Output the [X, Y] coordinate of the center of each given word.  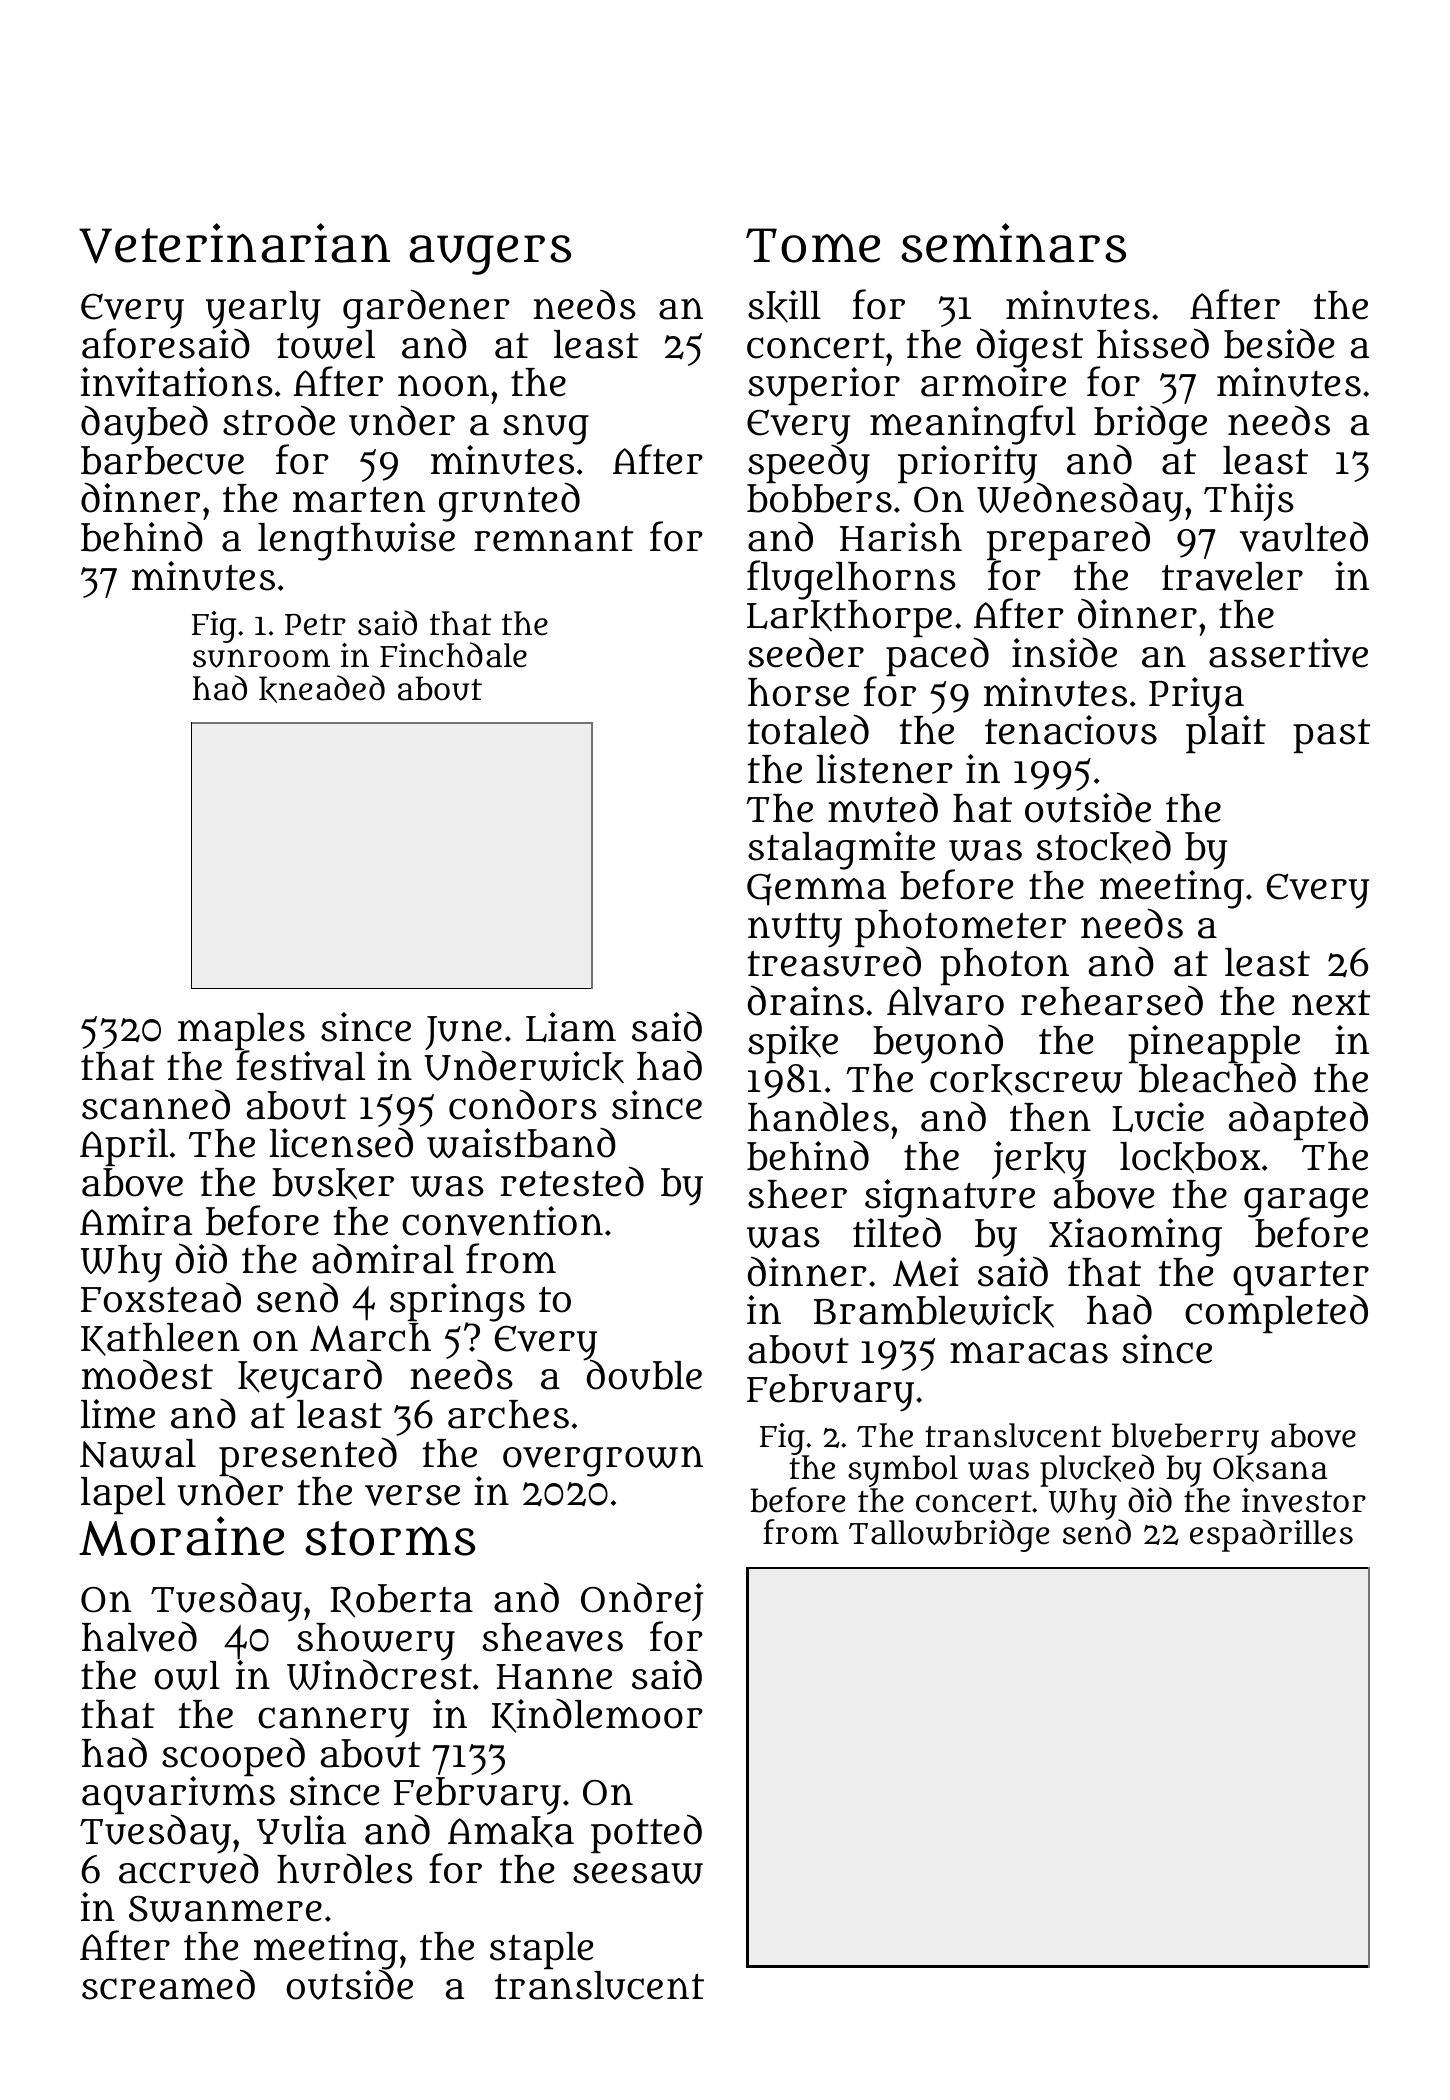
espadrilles [1271, 1535]
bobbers [819, 498]
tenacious [1071, 730]
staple [541, 1950]
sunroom [261, 658]
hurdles [345, 1868]
